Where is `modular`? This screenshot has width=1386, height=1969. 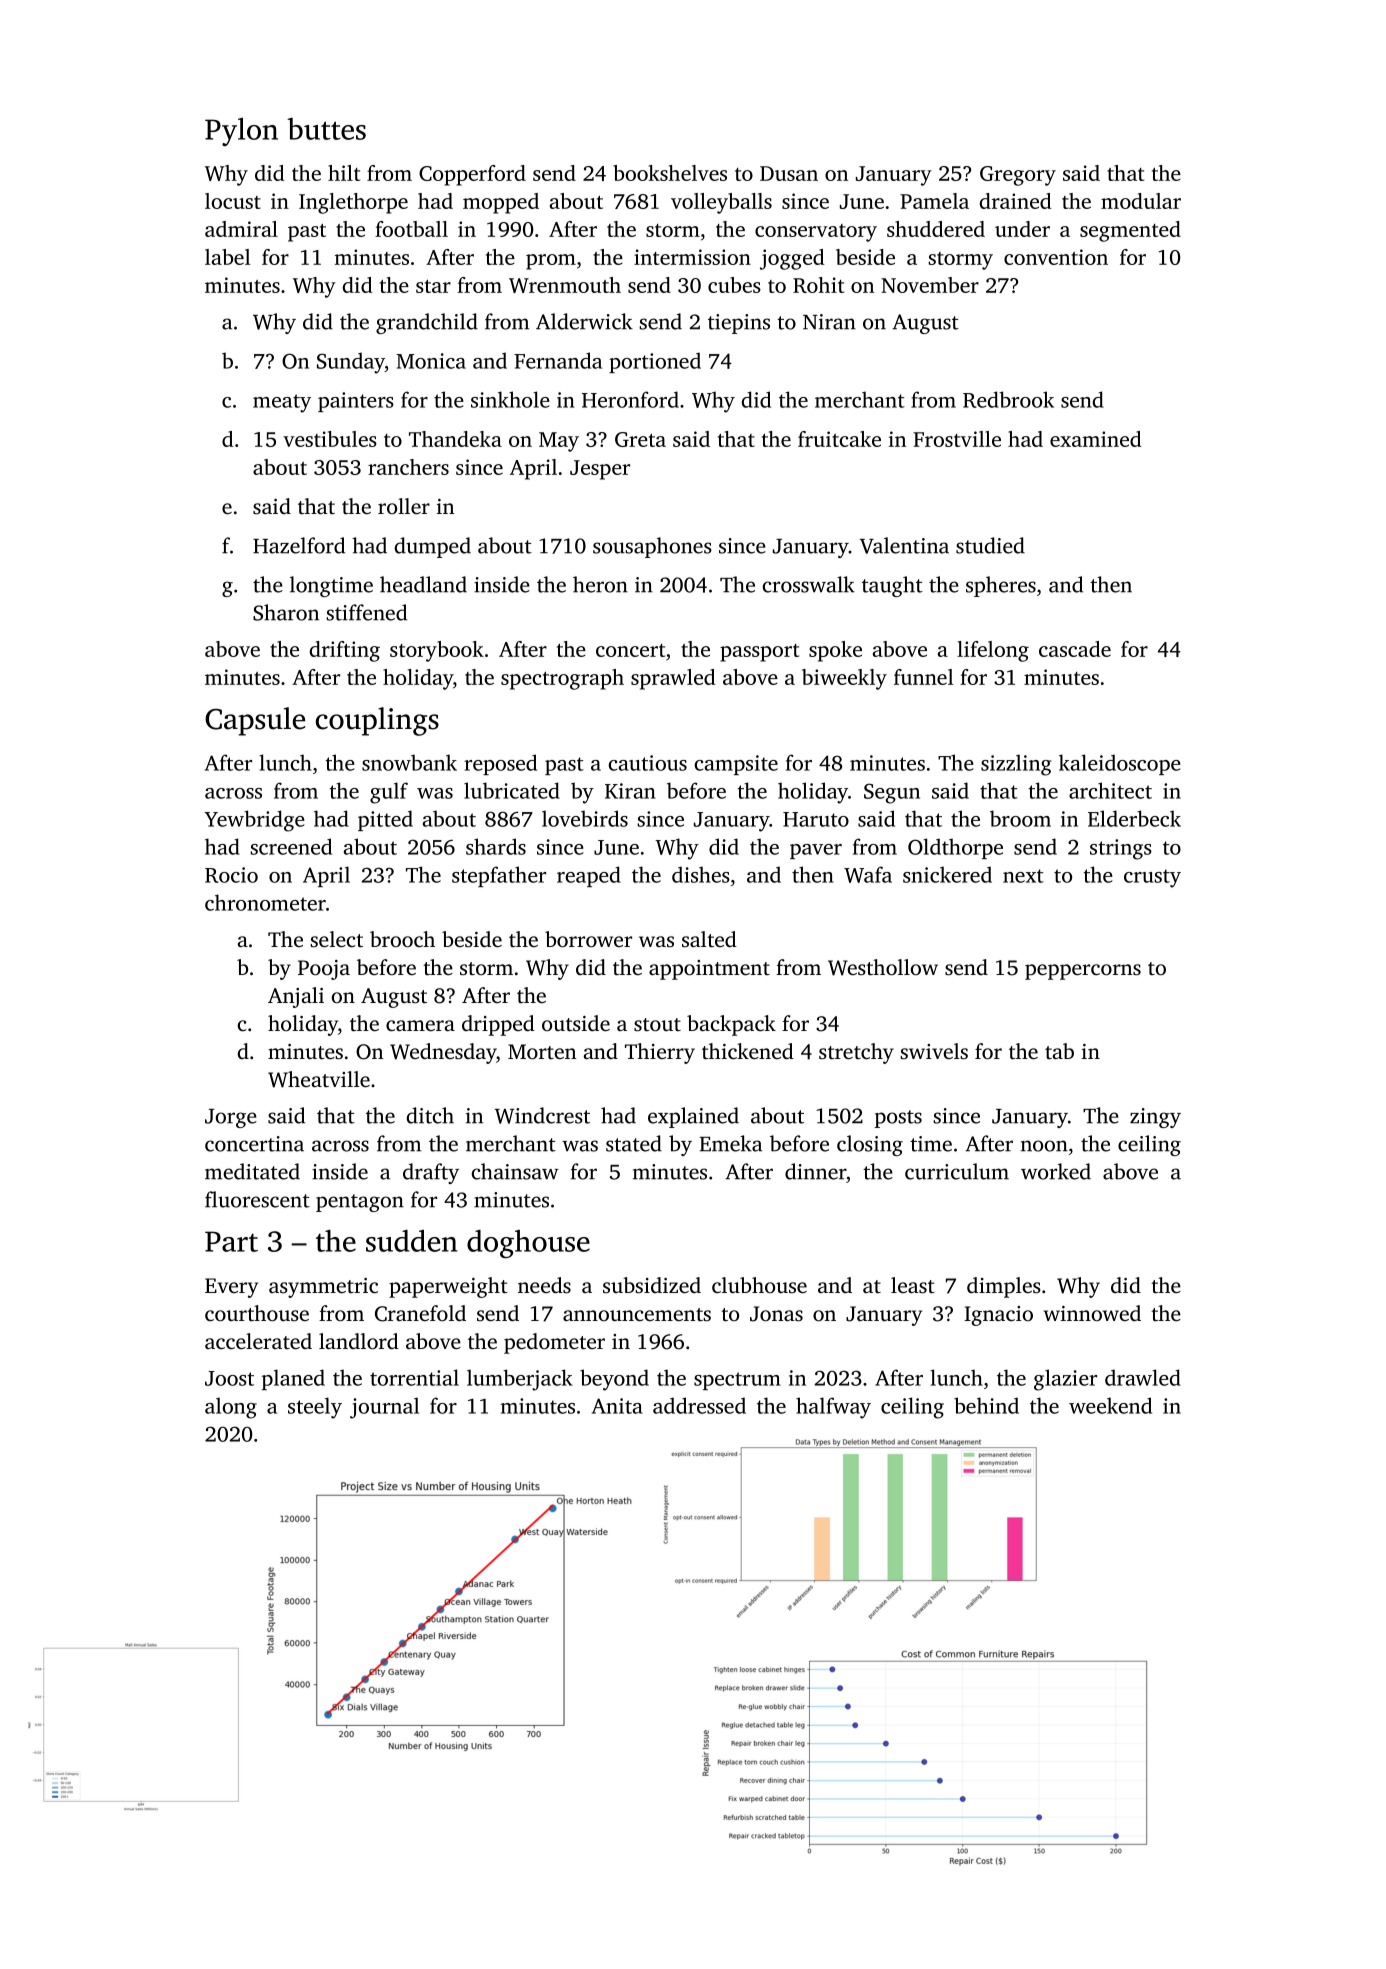 modular is located at coordinates (1141, 201).
